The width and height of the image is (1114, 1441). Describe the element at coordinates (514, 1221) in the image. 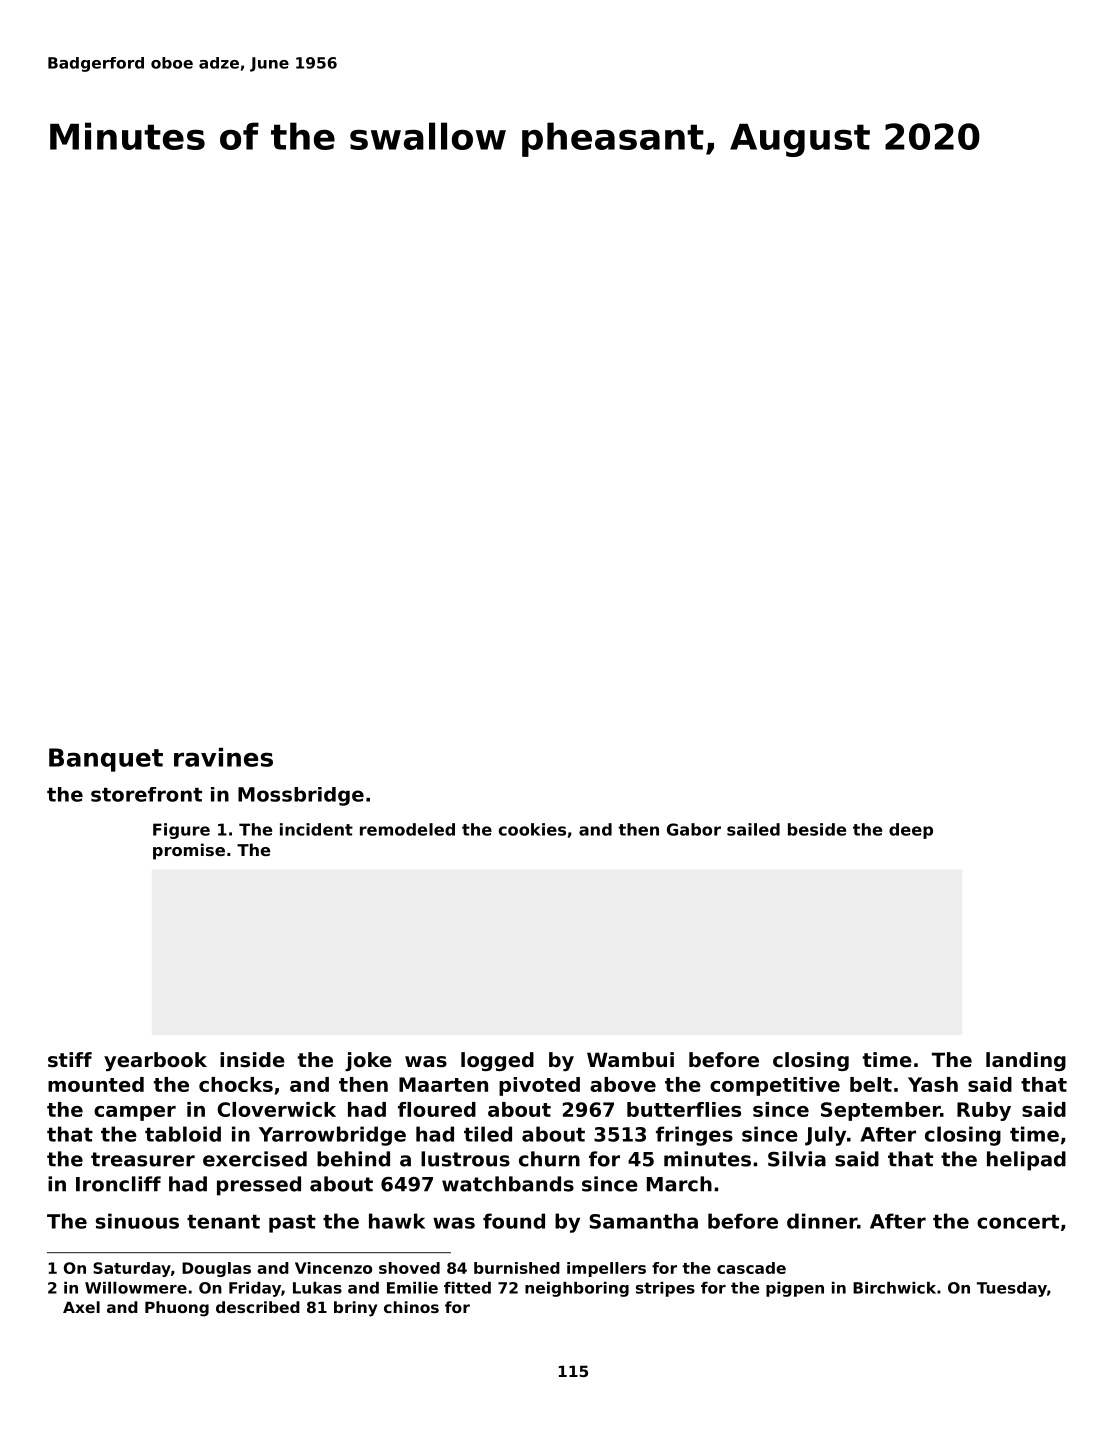

I see `found` at that location.
